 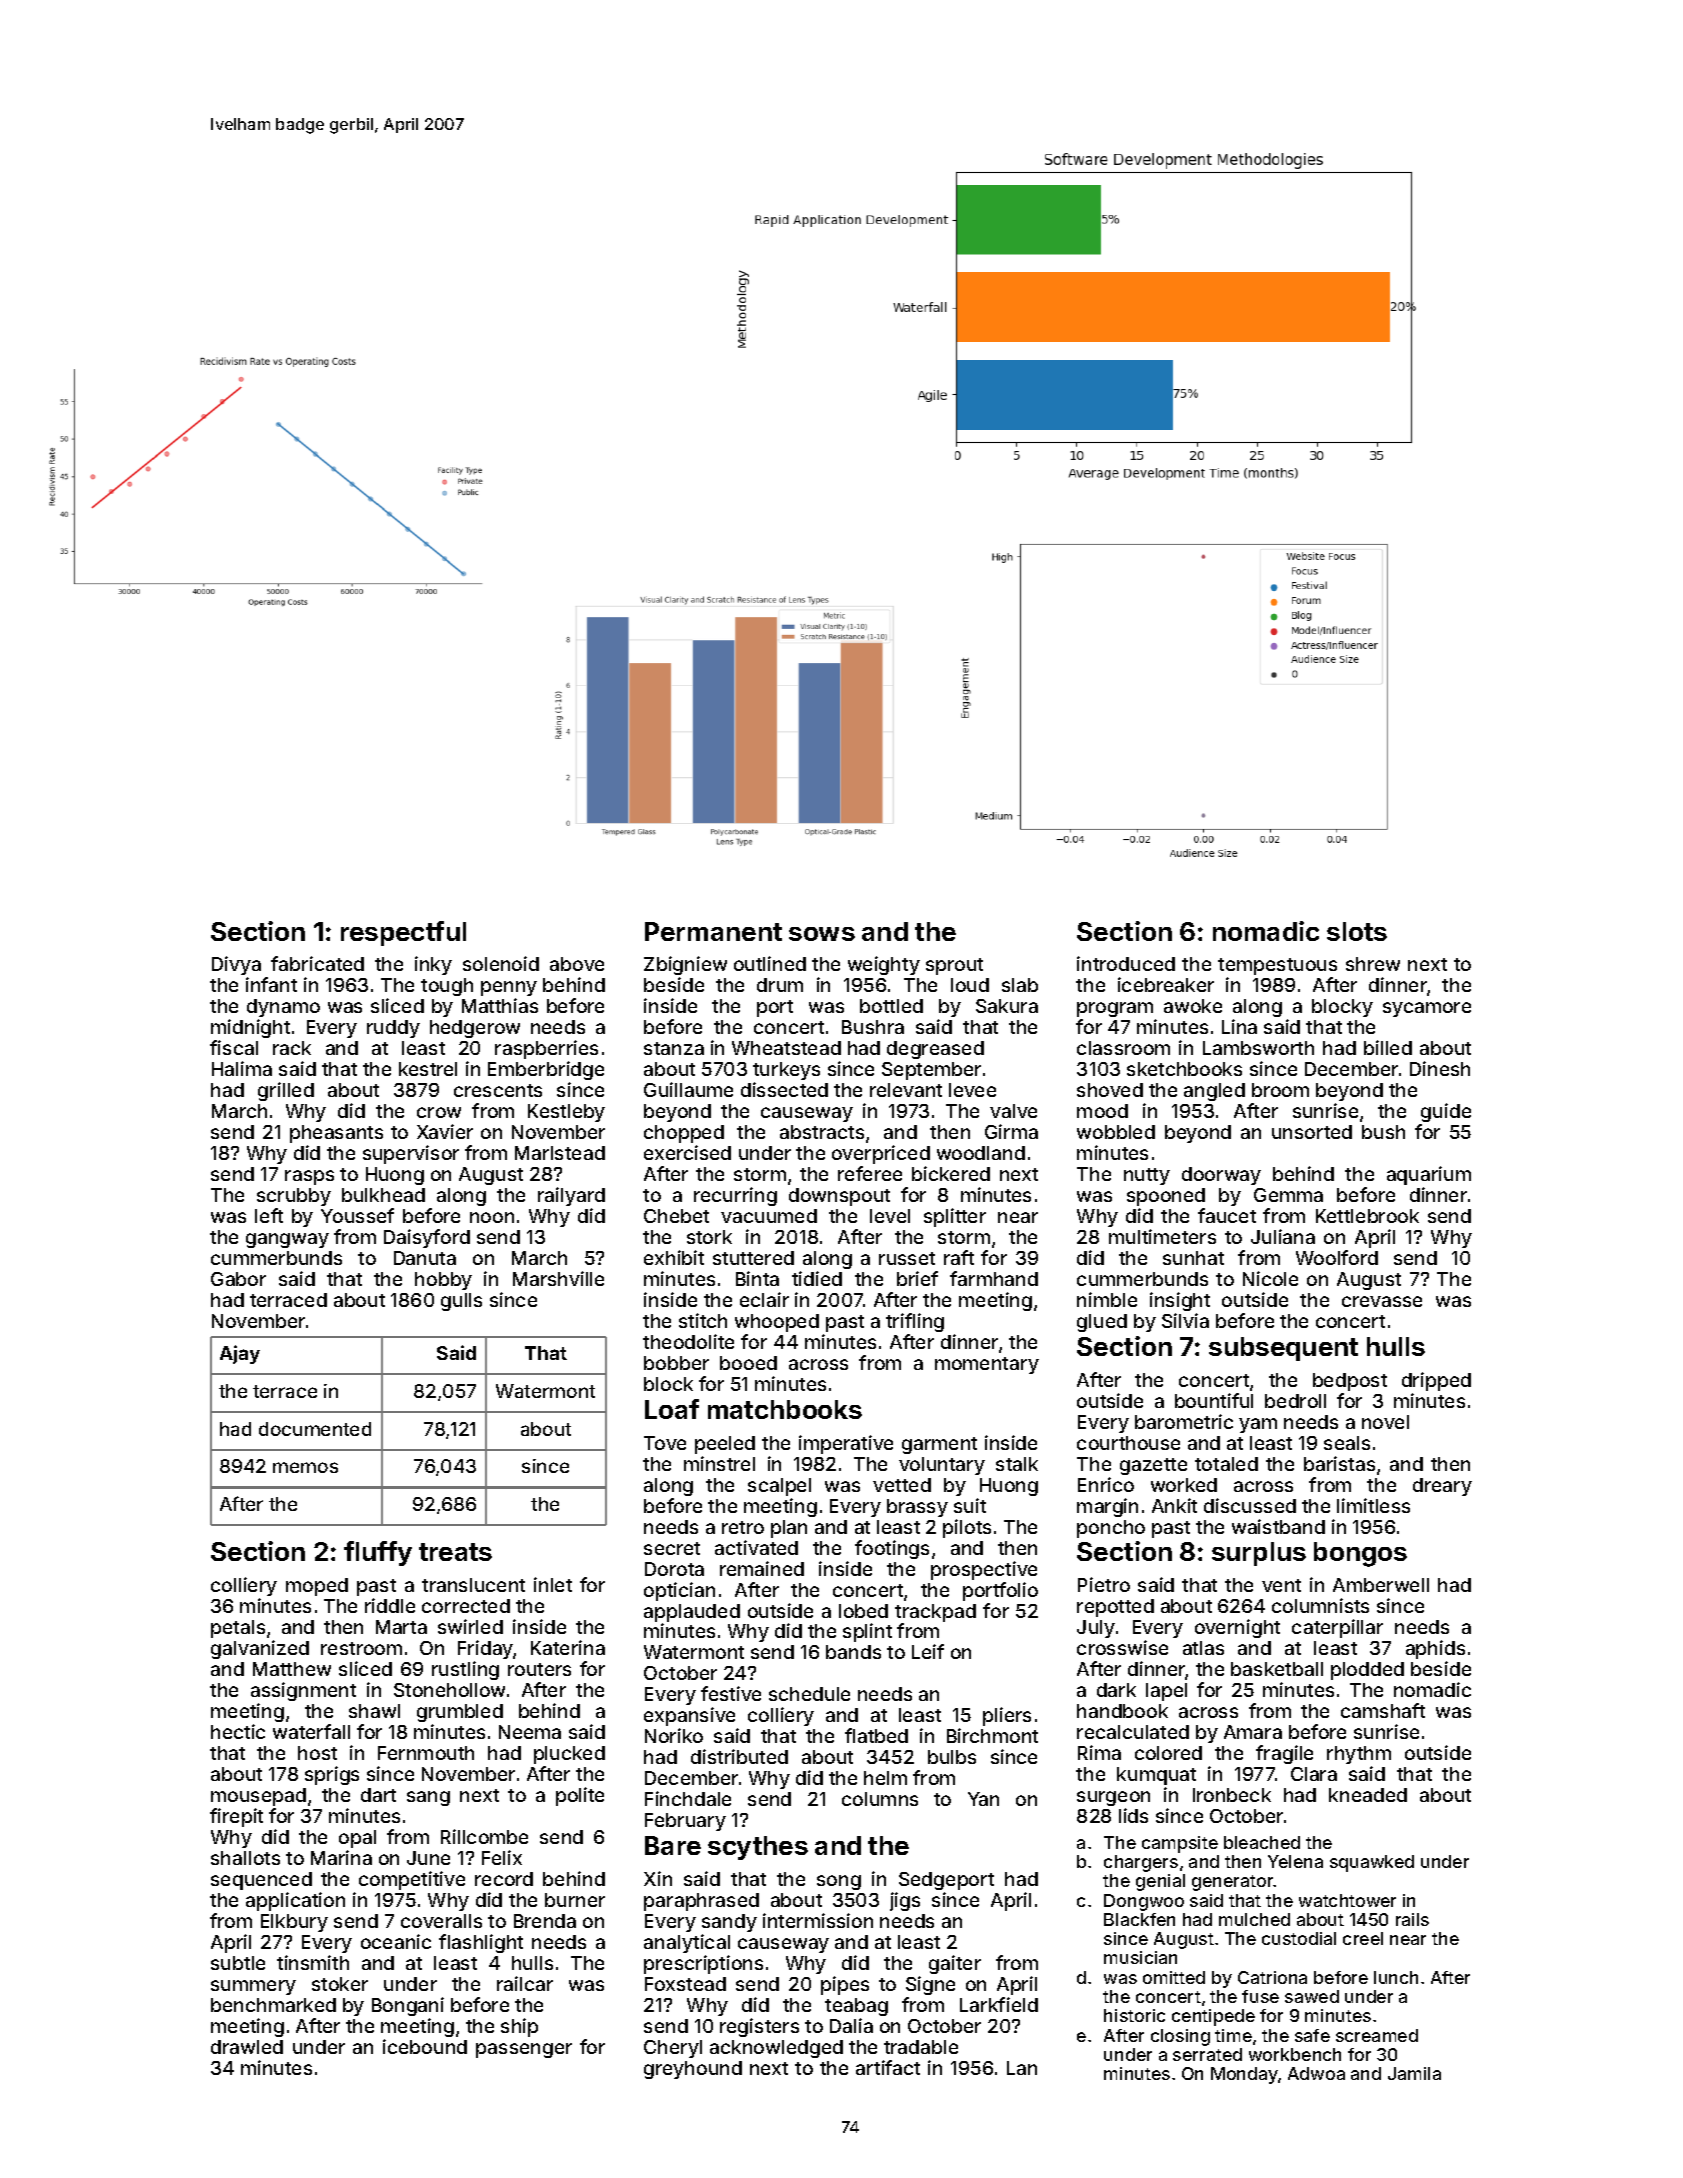 I want to click on respectful, so click(x=403, y=933).
